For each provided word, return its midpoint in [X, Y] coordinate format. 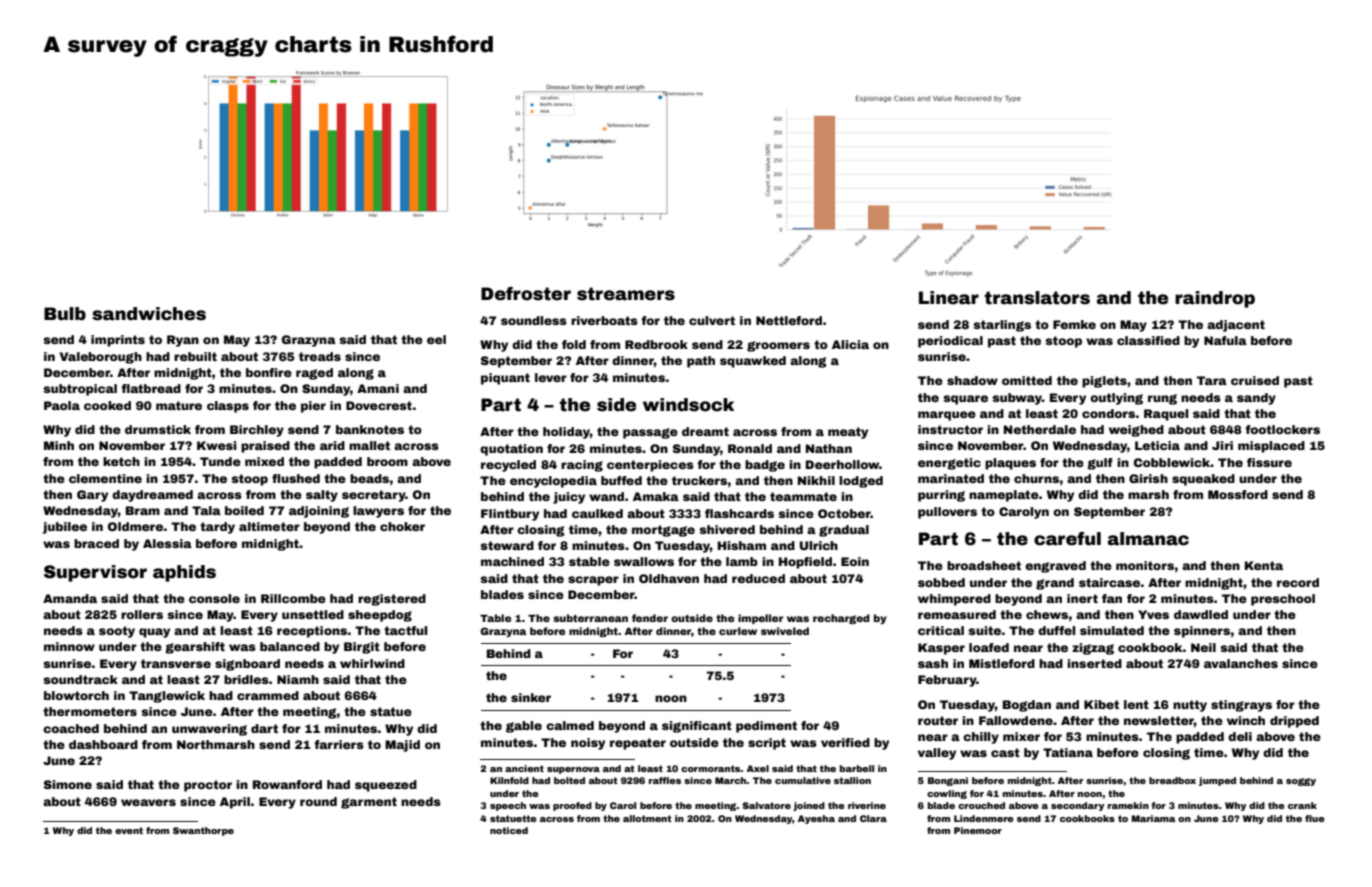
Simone [68, 784]
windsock [688, 405]
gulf [1100, 464]
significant [697, 727]
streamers [626, 294]
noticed [509, 830]
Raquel [1166, 415]
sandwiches [149, 314]
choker [402, 526]
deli [1240, 736]
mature [179, 405]
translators [1037, 298]
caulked [597, 513]
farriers [339, 744]
